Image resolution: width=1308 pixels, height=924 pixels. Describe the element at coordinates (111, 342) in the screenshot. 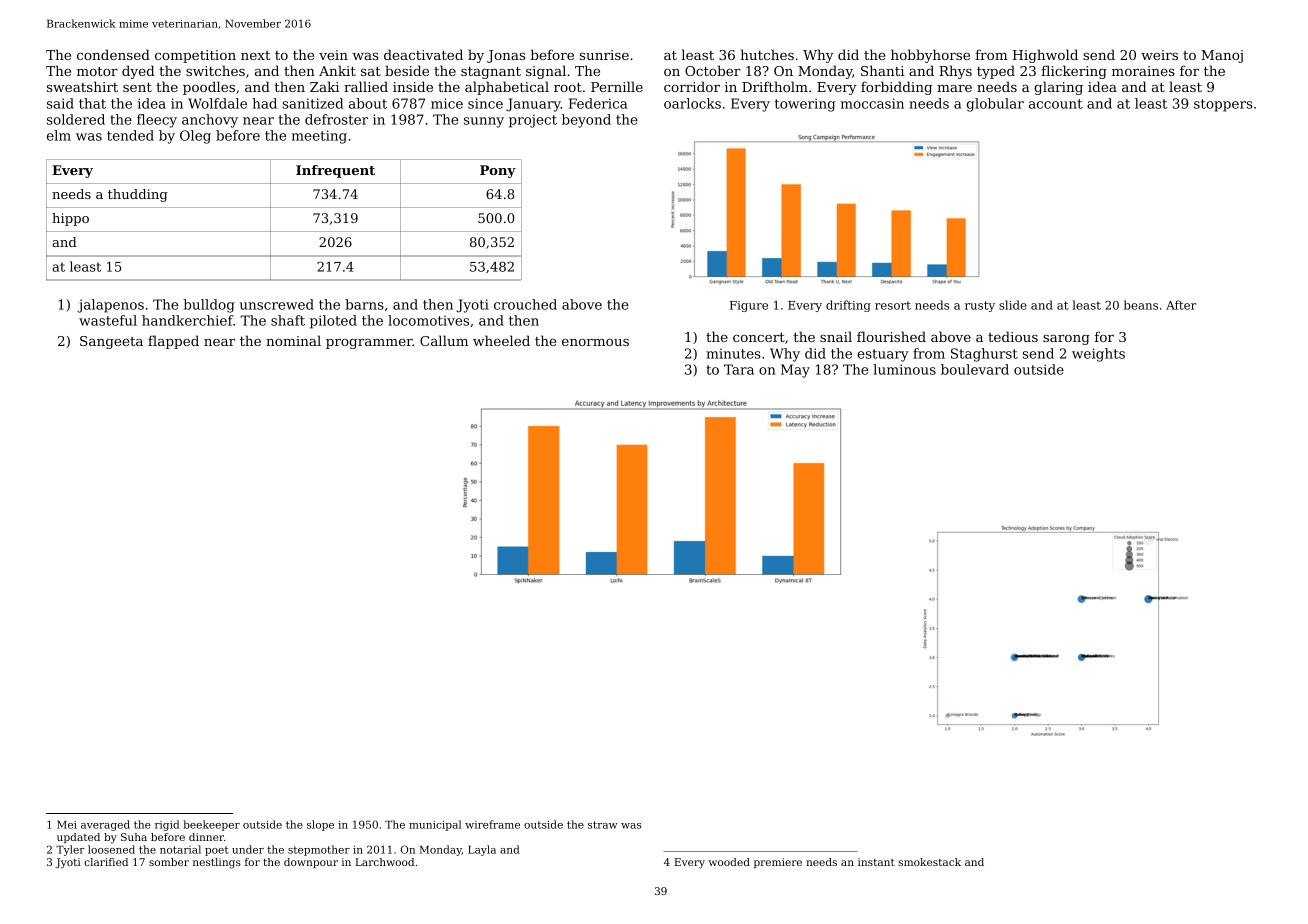

I see `Sangeeta` at that location.
